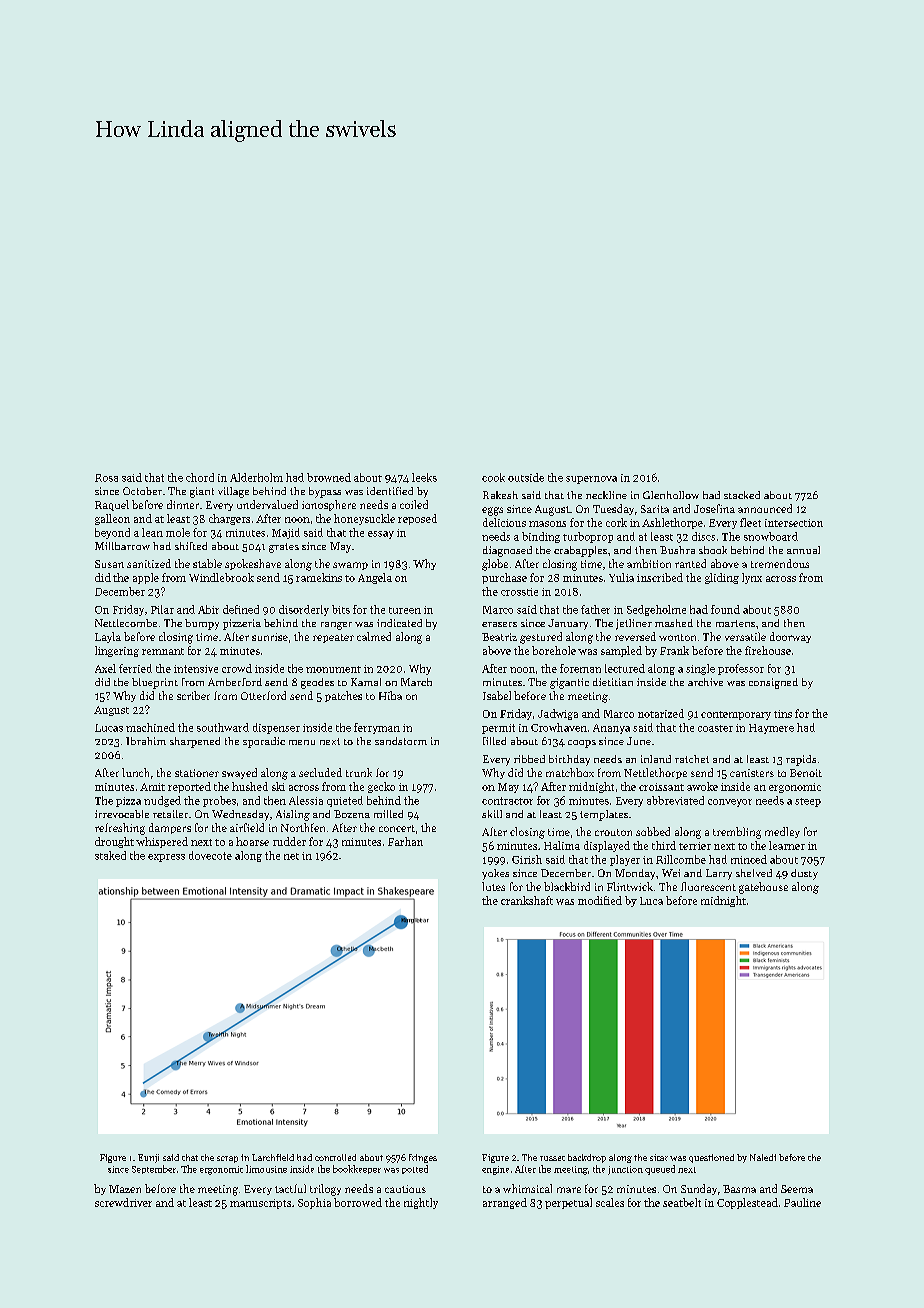 This screenshot has width=924, height=1308. I want to click on erasers, so click(499, 624).
